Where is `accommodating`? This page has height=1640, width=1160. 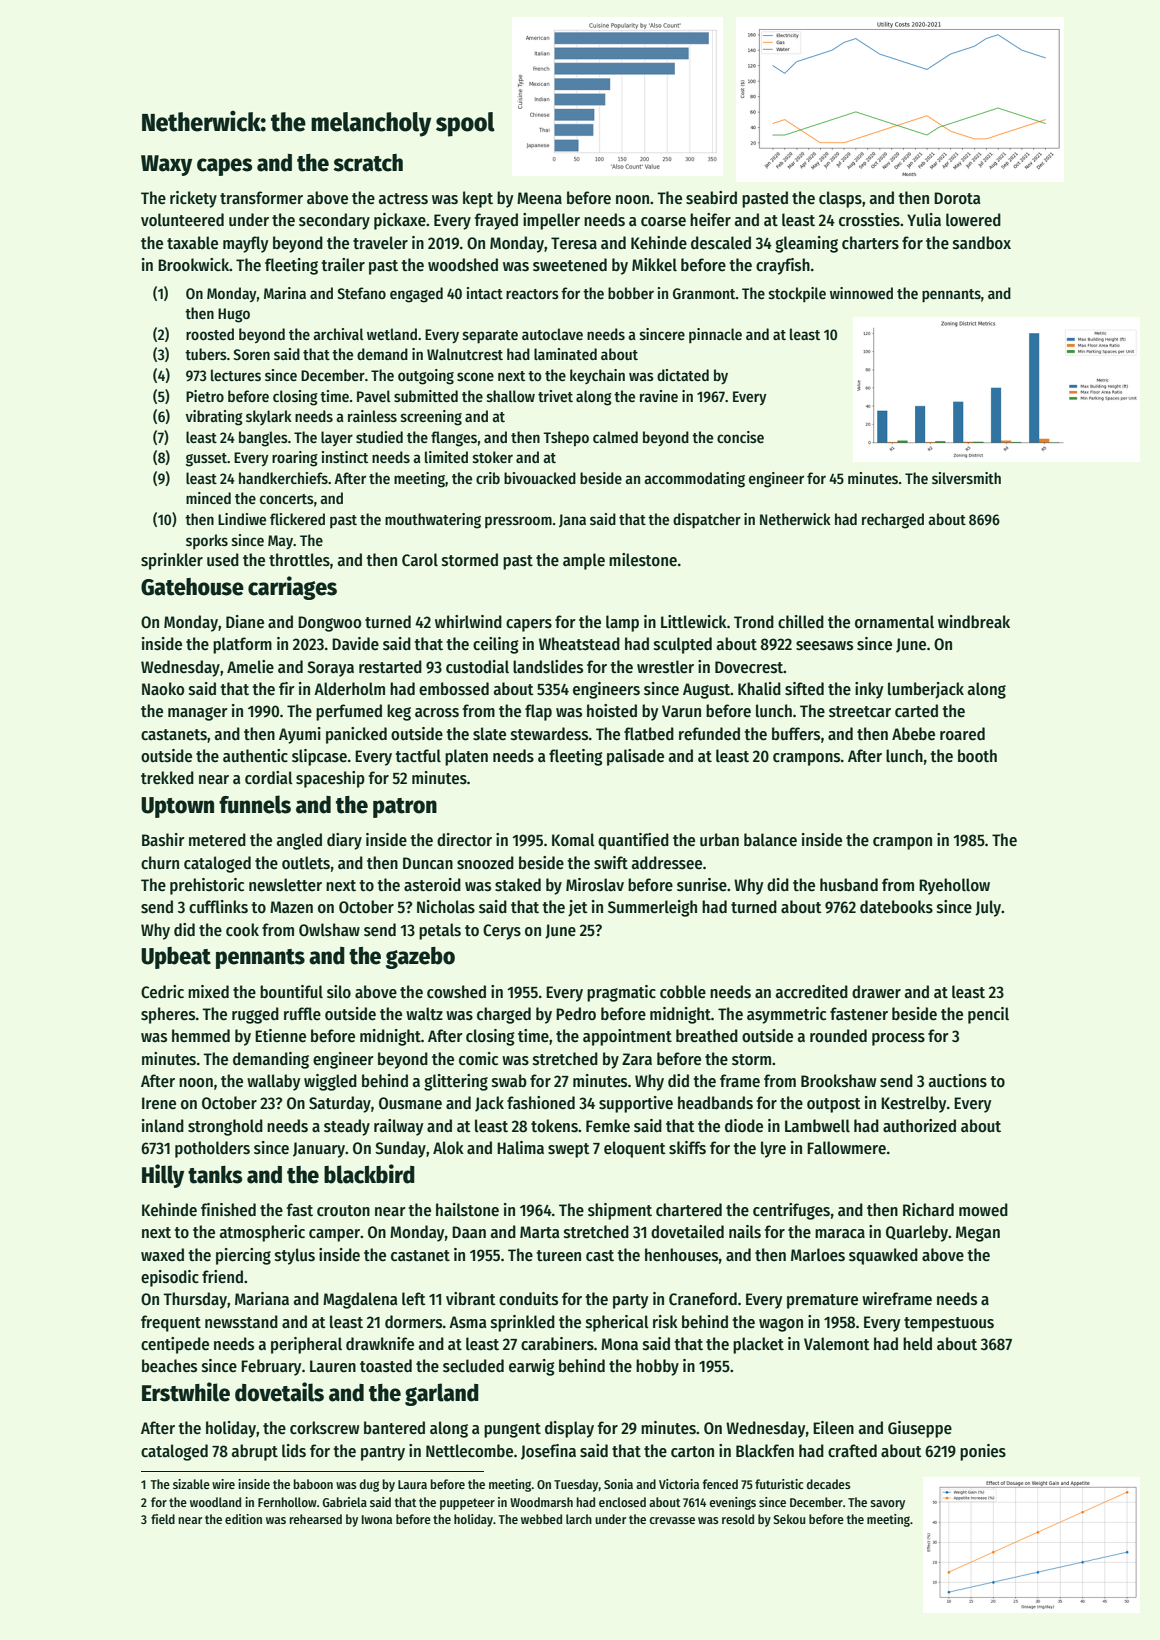
accommodating is located at coordinates (694, 480).
